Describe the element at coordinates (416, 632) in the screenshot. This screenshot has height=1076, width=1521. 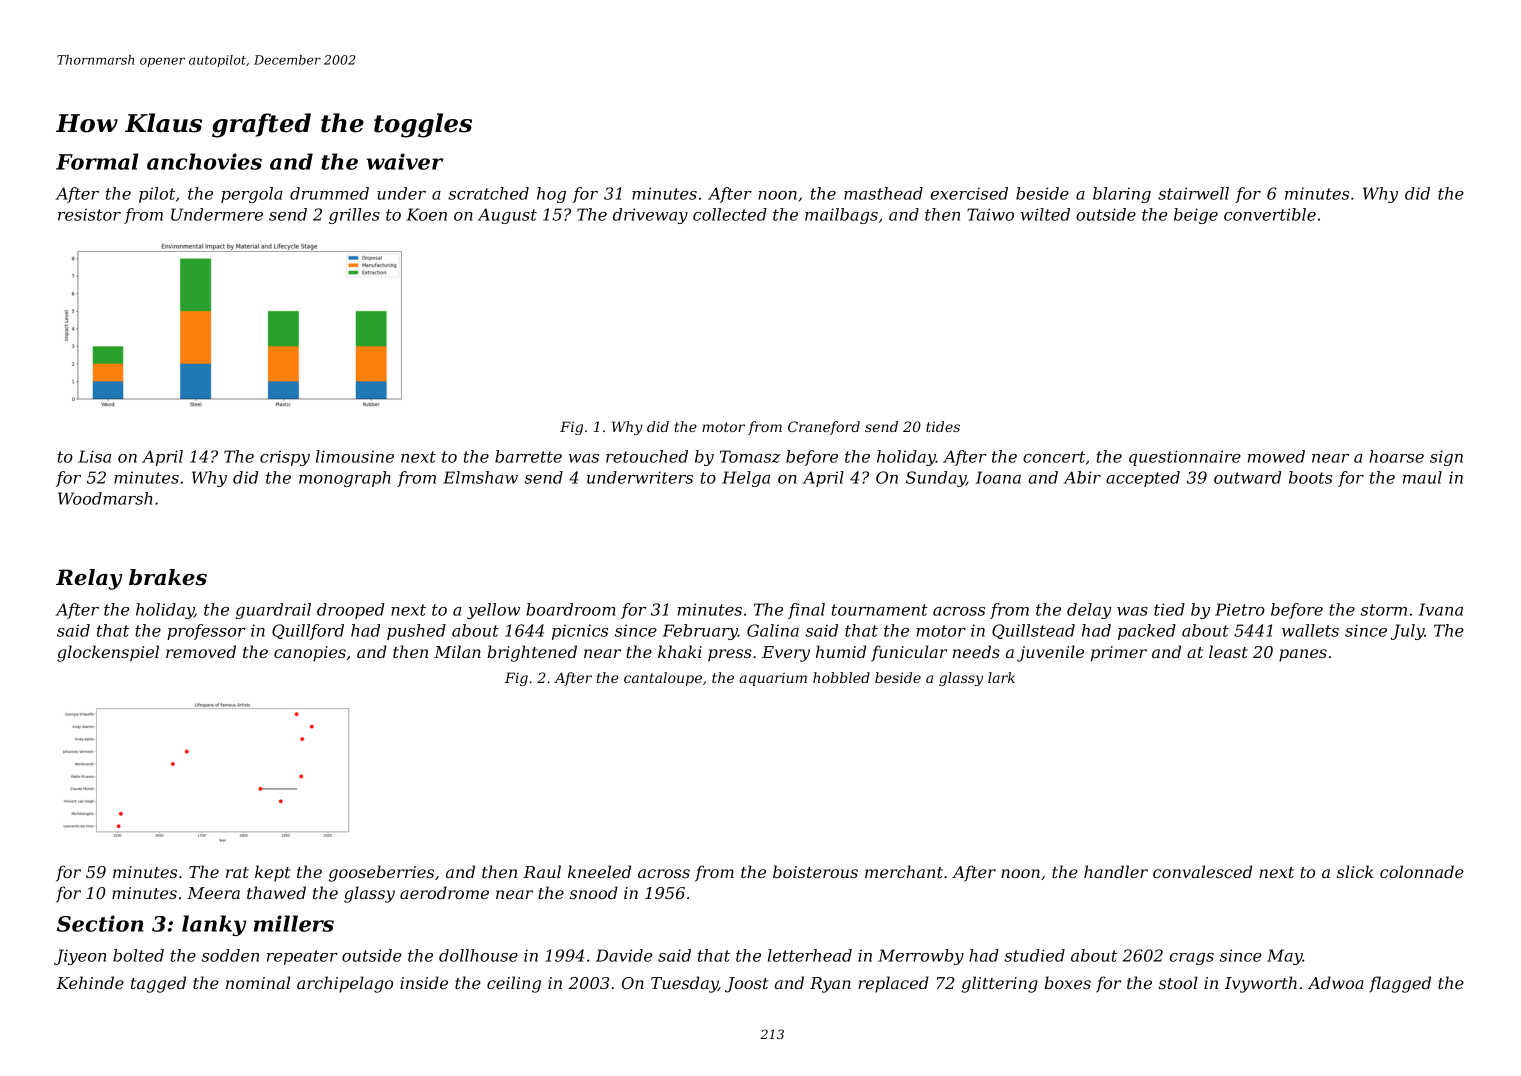
I see `pushed` at that location.
